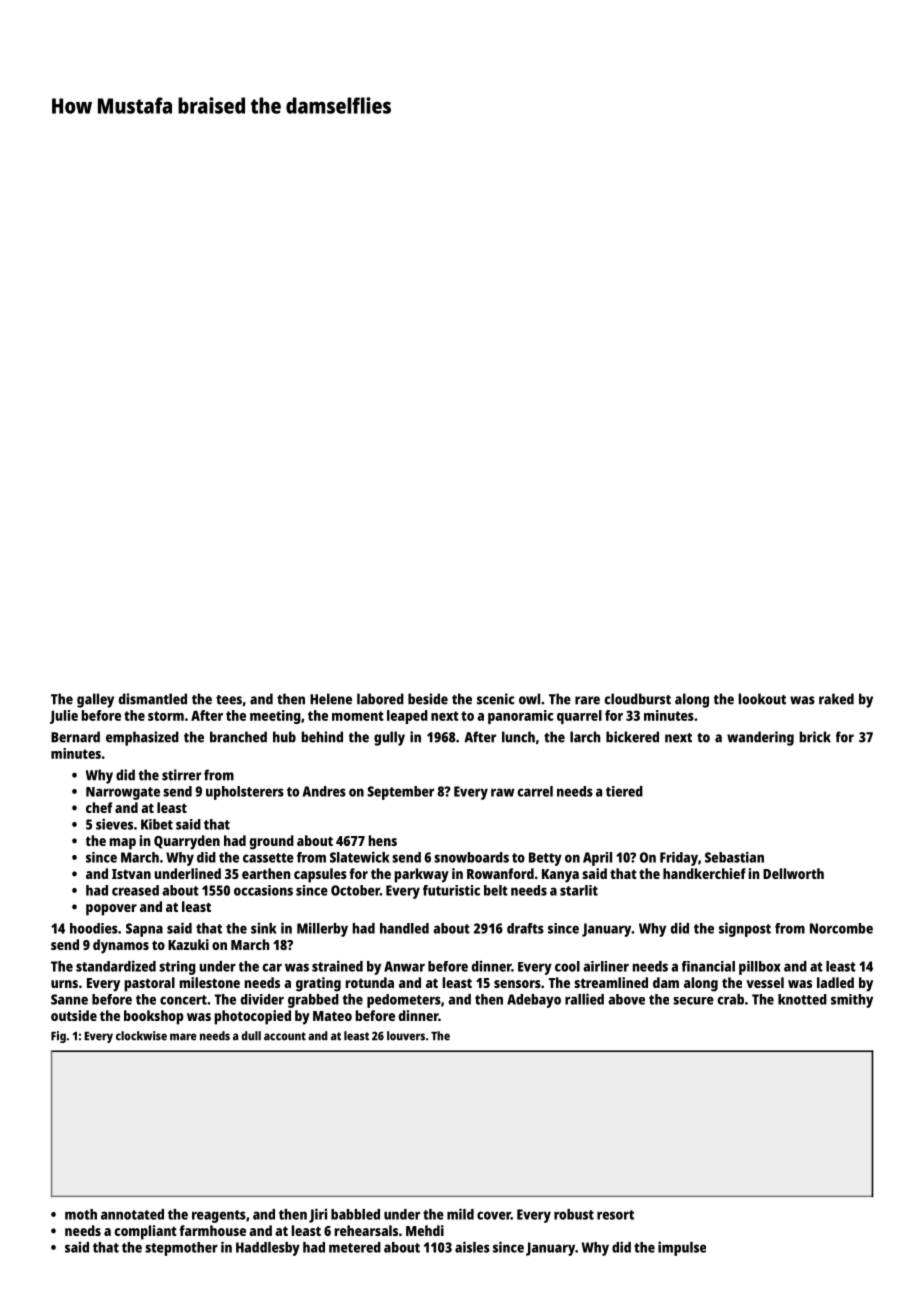  Describe the element at coordinates (624, 791) in the image. I see `tiered` at that location.
